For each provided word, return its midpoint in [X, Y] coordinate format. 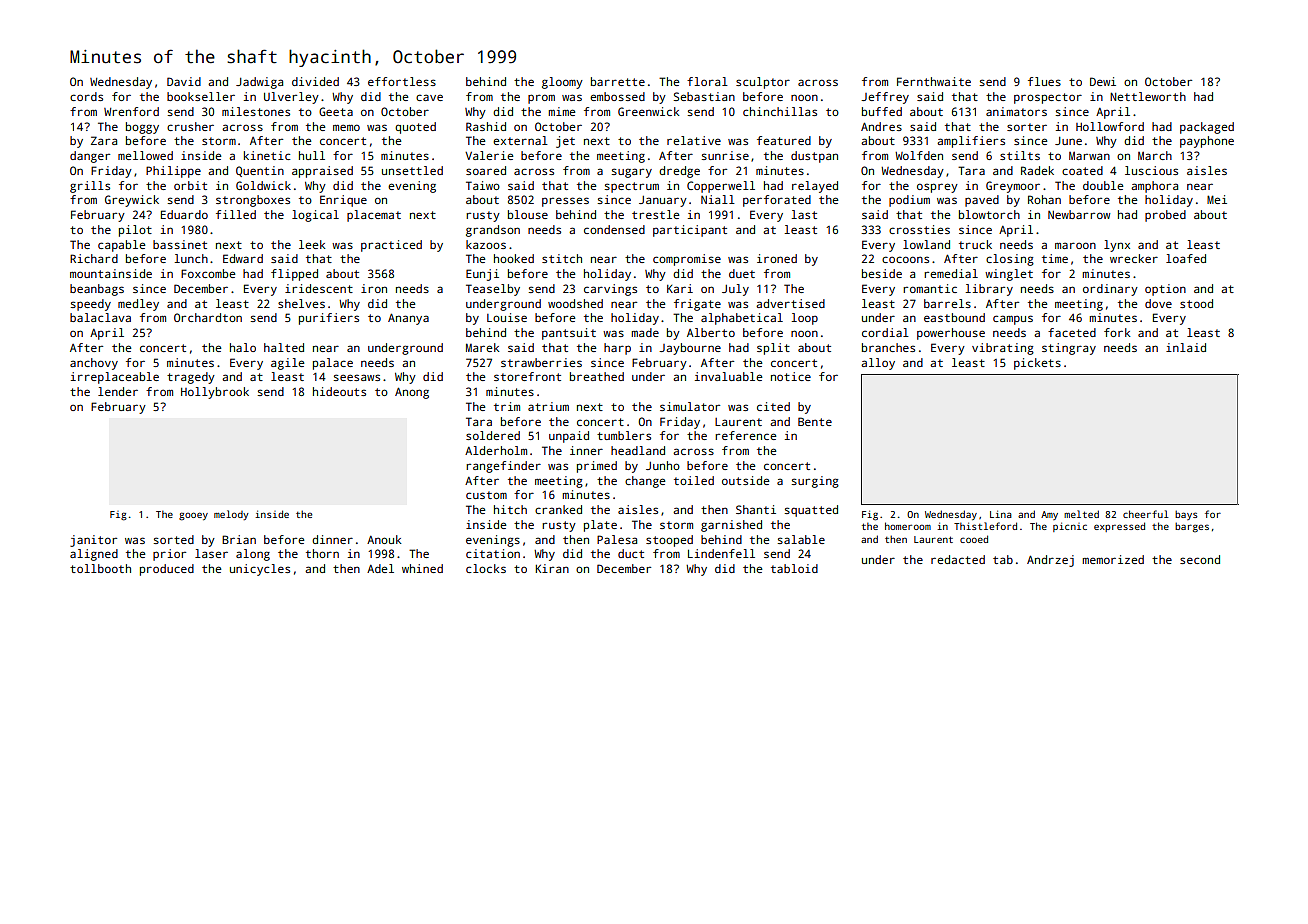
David [184, 81]
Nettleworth [1148, 96]
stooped [669, 541]
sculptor [763, 83]
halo [243, 347]
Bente [815, 421]
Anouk [384, 539]
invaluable [729, 376]
